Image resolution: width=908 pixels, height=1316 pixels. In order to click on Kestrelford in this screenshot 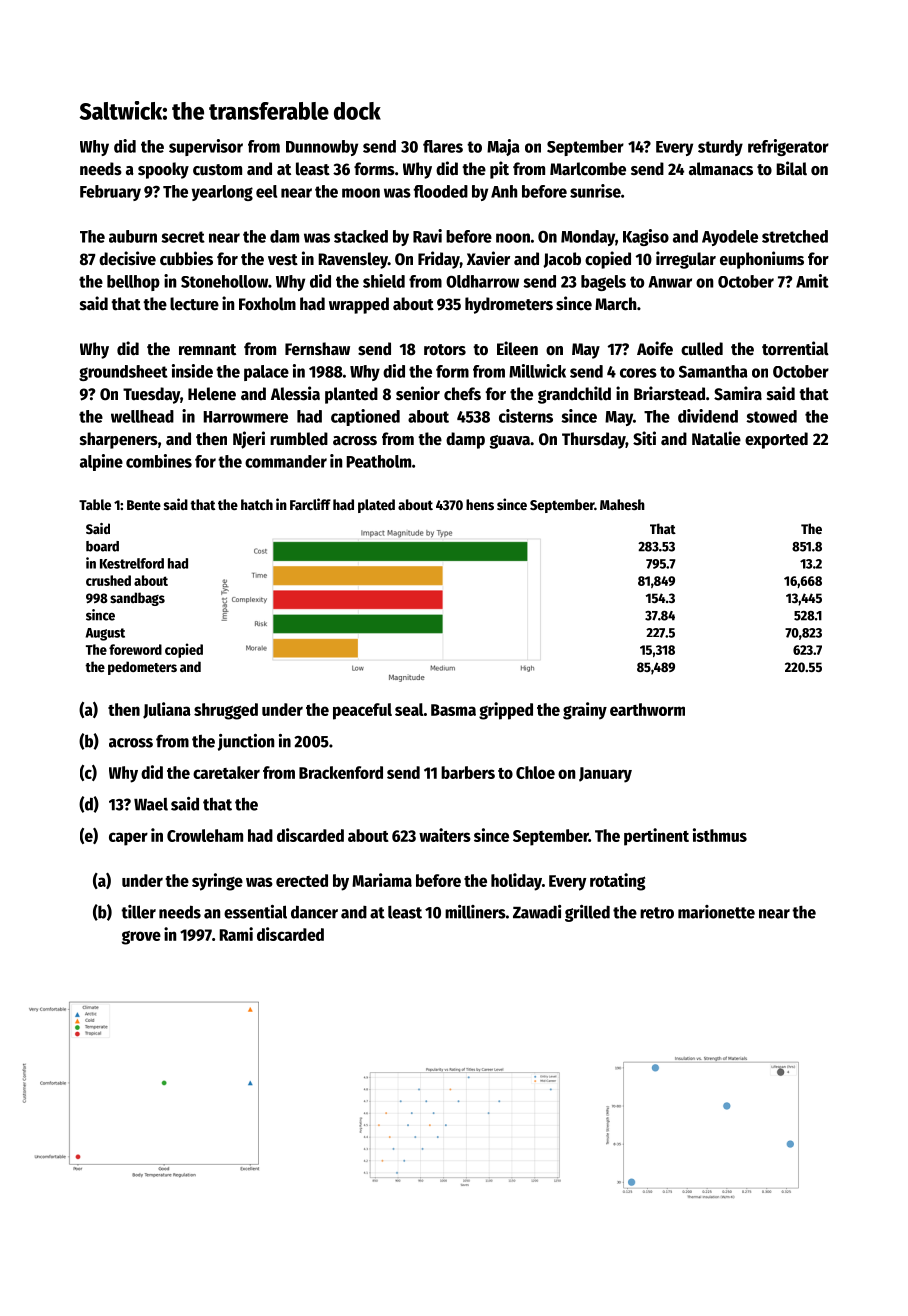, I will do `click(132, 563)`.
